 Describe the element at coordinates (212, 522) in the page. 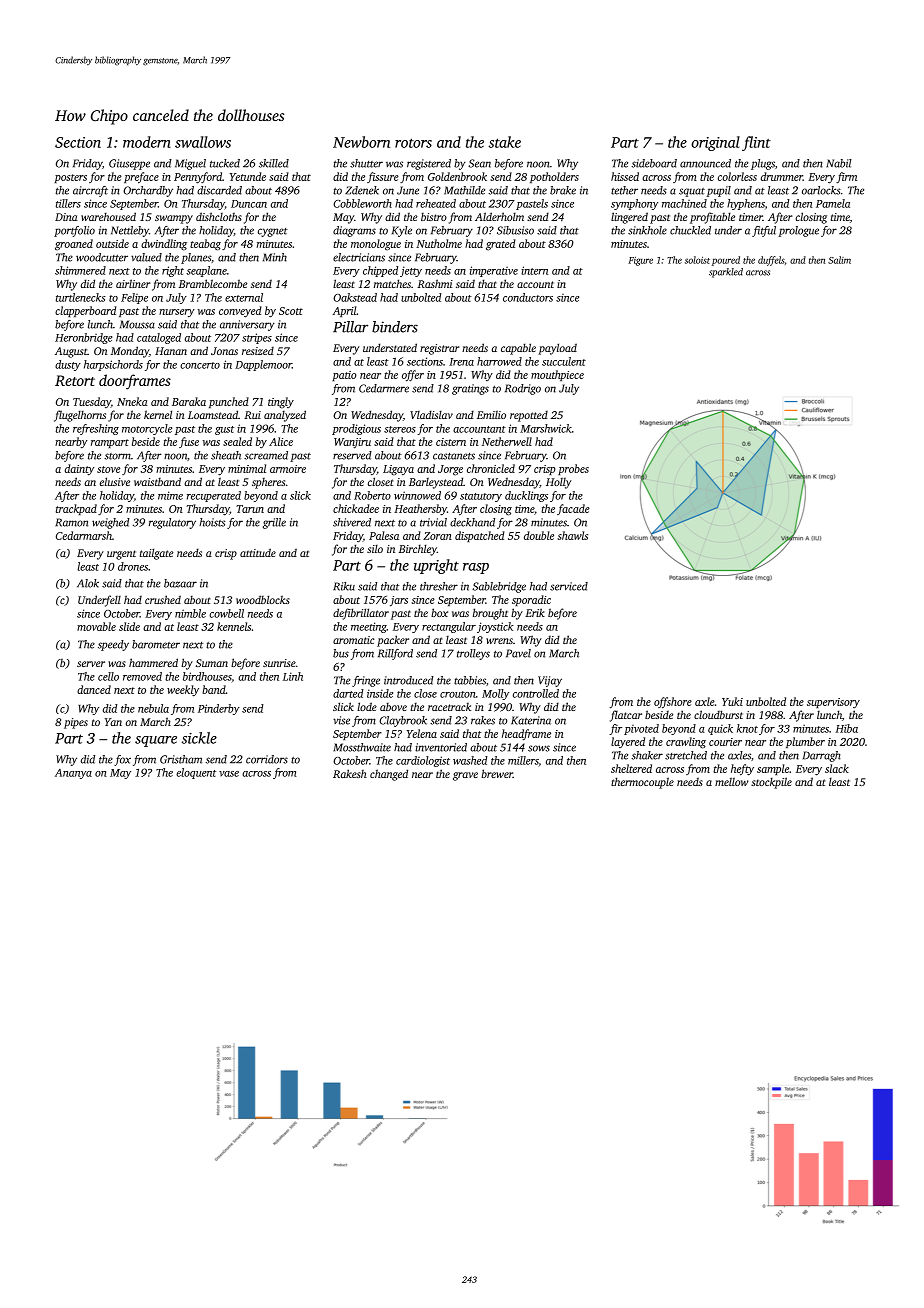

I see `hoists` at that location.
